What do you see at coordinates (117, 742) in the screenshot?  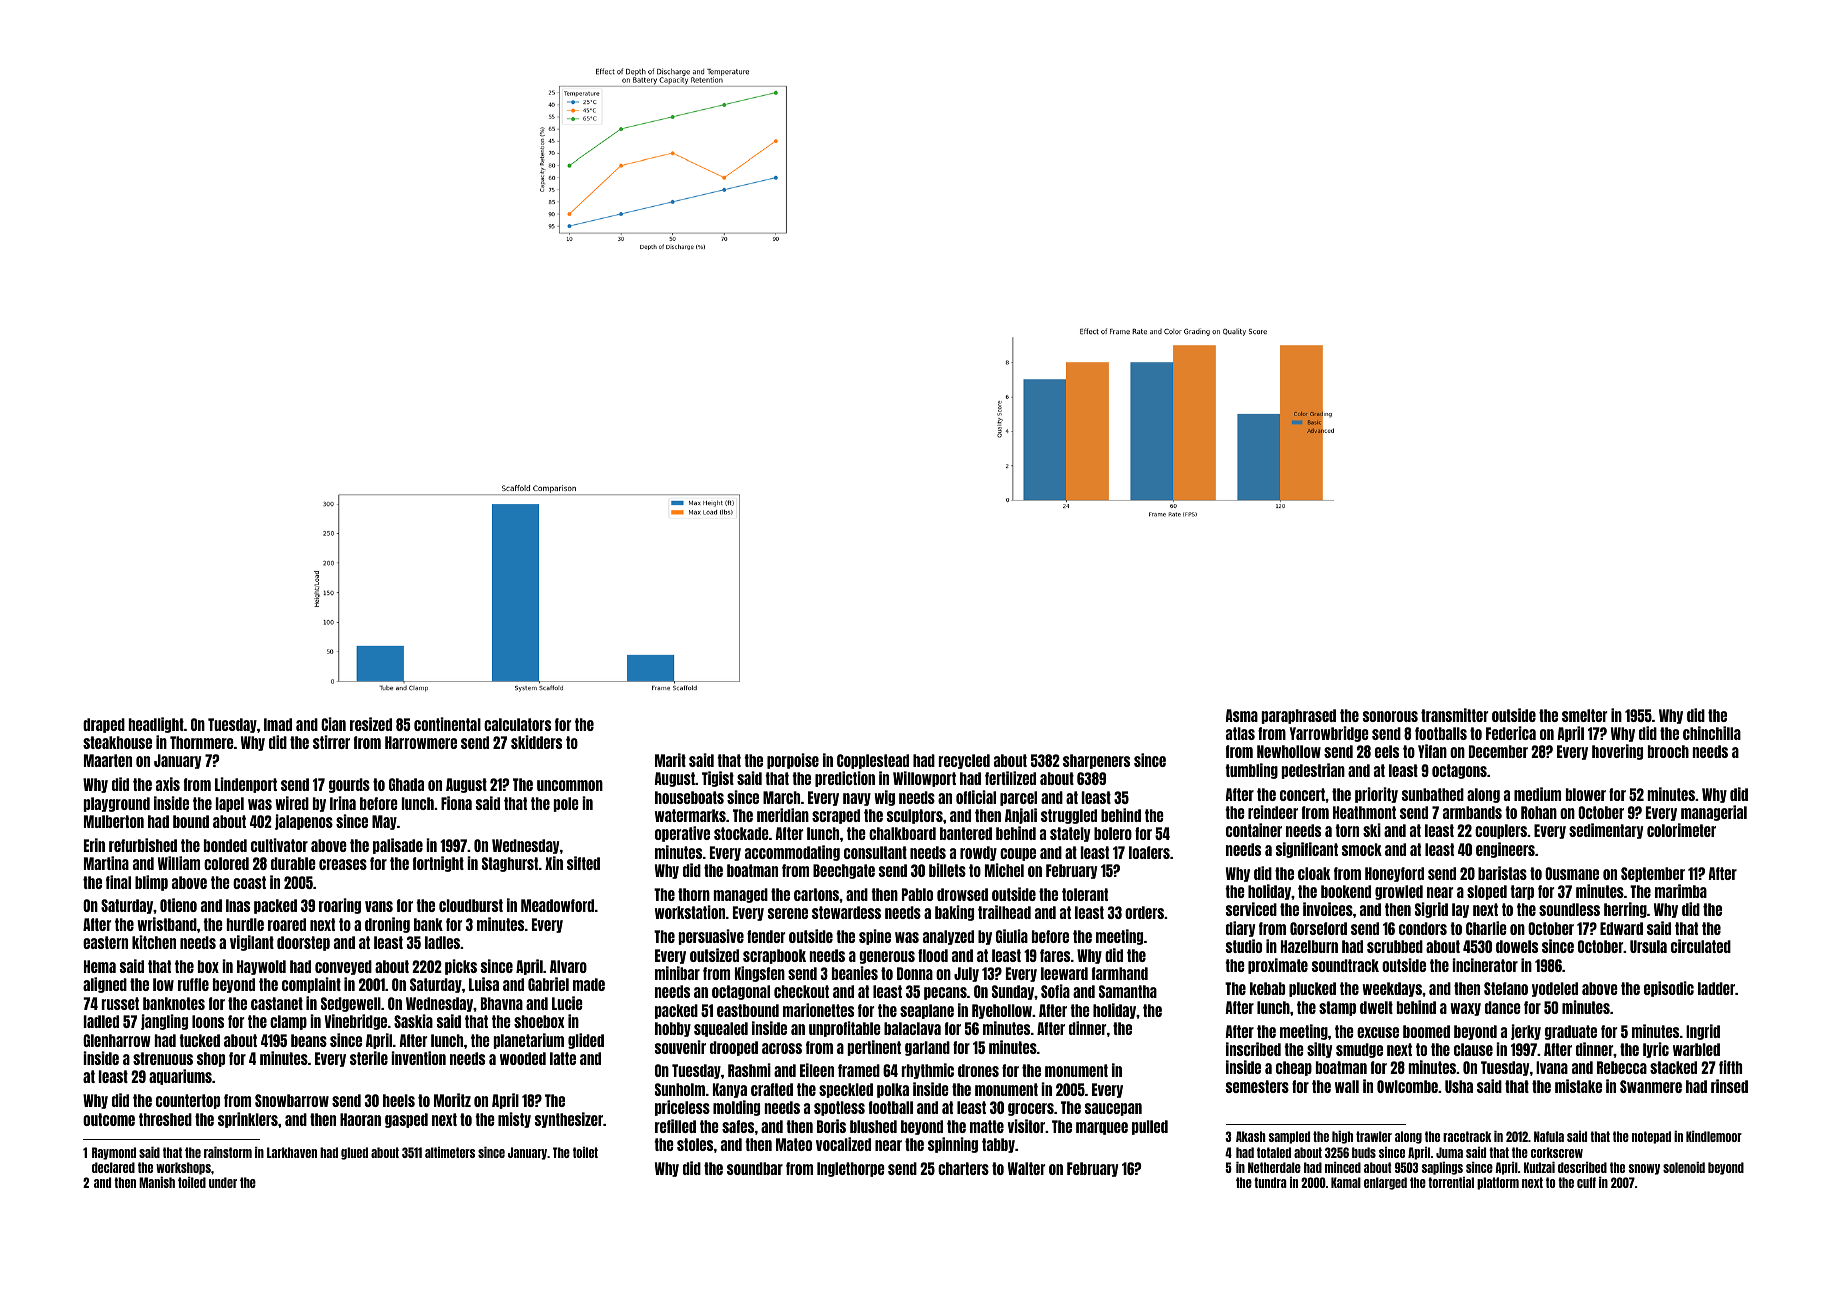 I see `steakhouse` at bounding box center [117, 742].
